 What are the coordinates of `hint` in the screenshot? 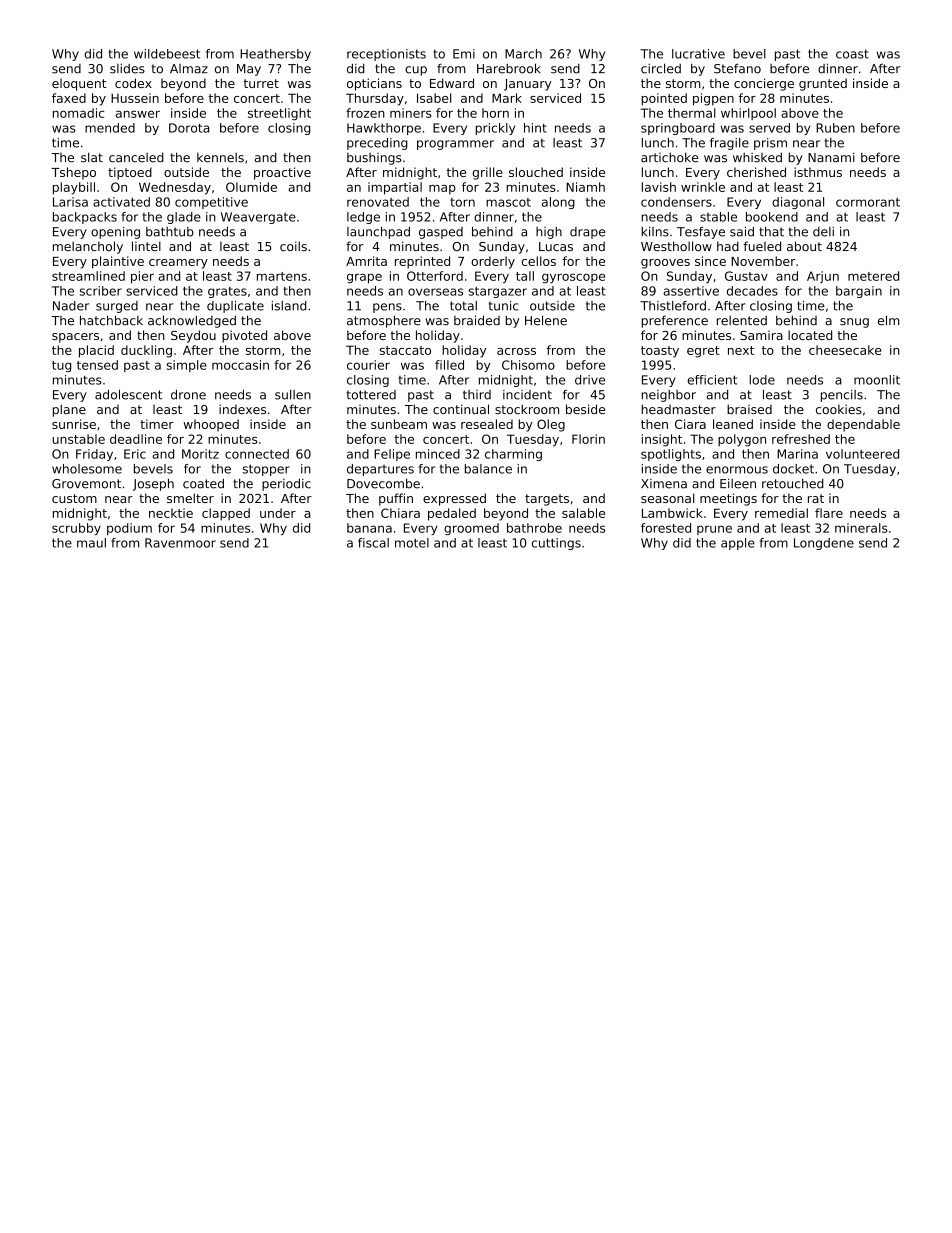 It's located at (535, 128).
